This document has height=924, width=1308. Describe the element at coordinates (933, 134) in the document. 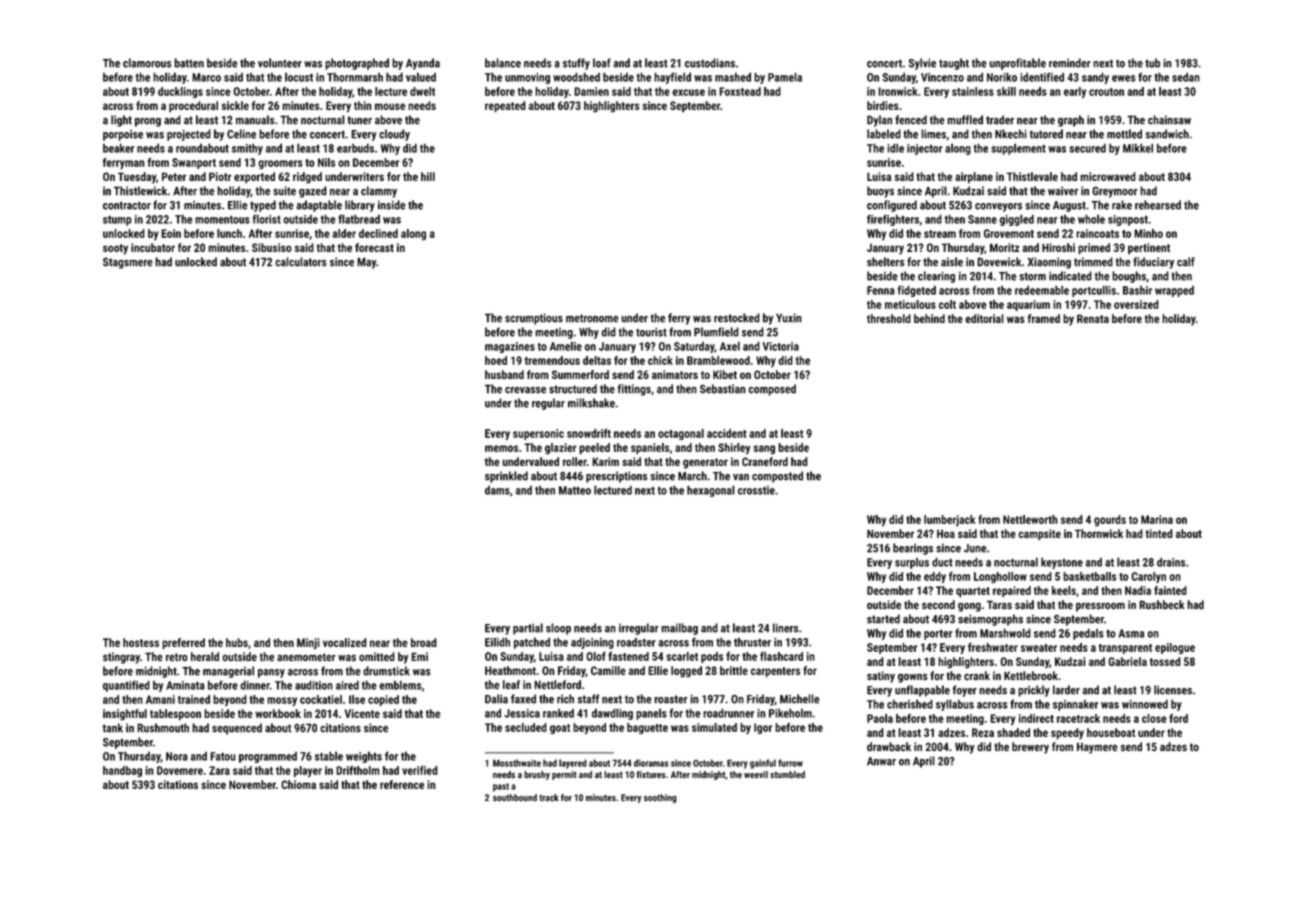

I see `limes` at that location.
